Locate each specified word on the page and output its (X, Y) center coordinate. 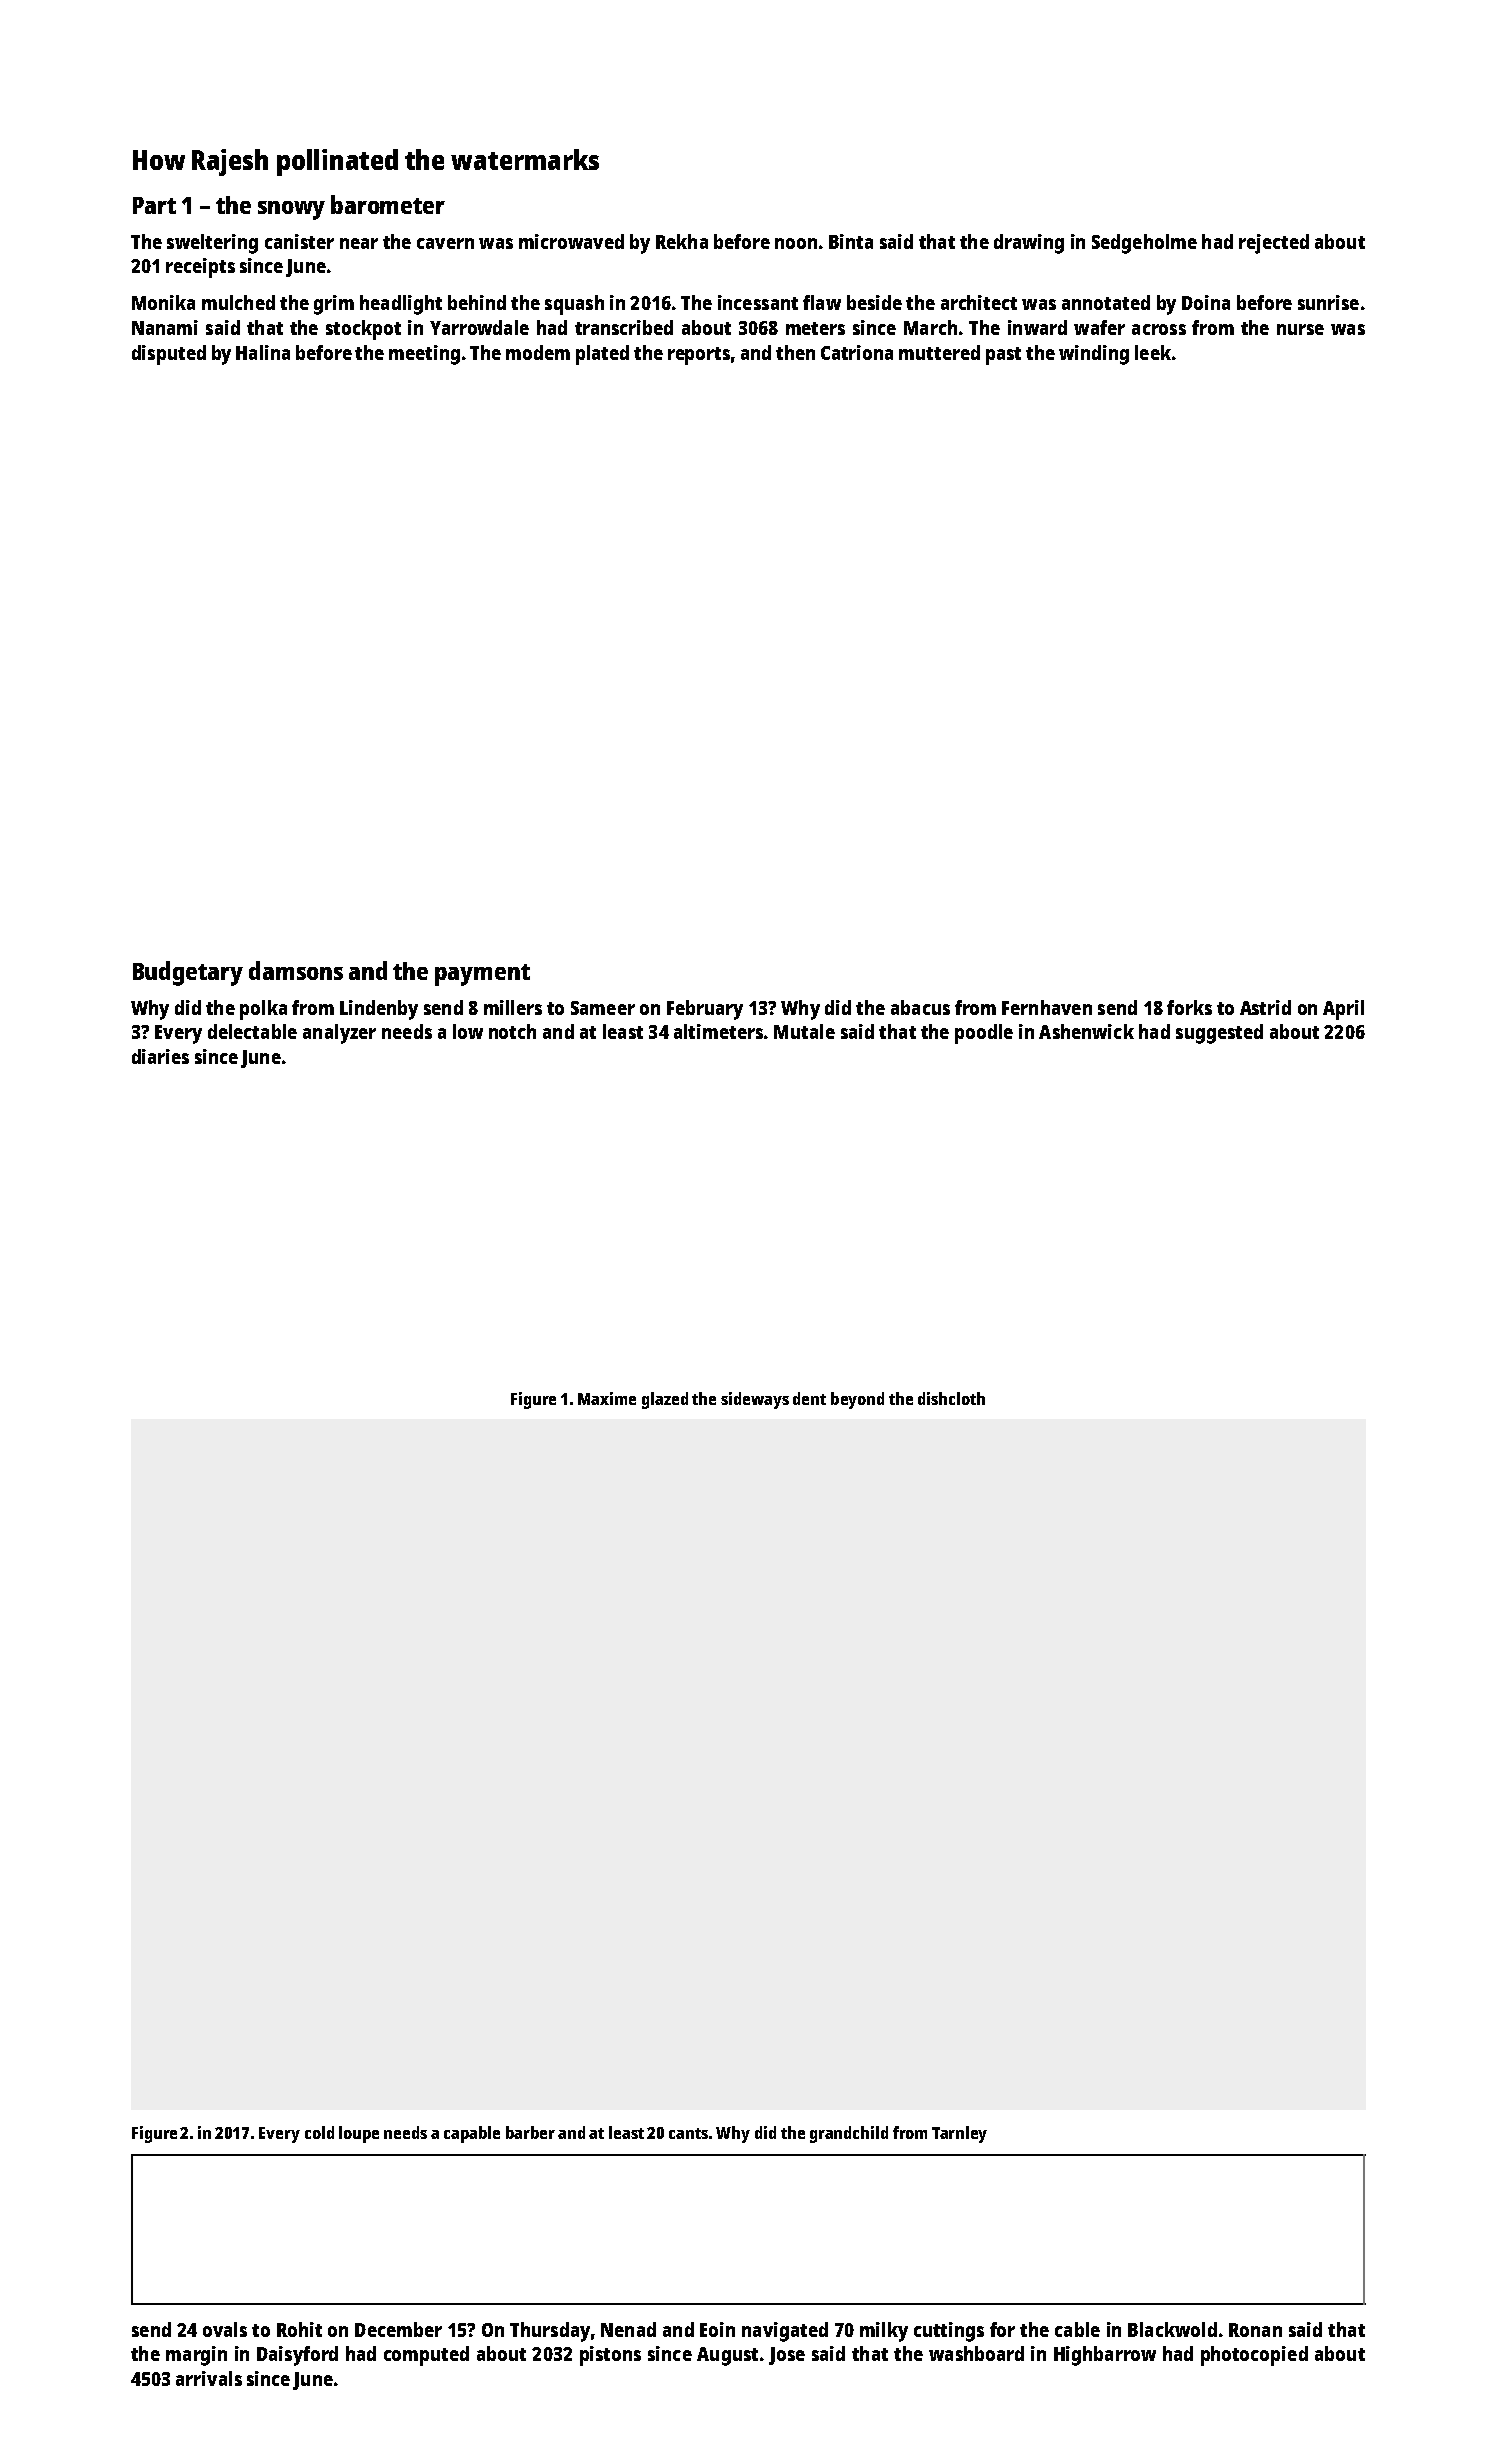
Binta (851, 241)
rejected (1274, 244)
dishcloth (951, 1398)
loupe (359, 2134)
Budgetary (188, 973)
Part (154, 205)
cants (688, 2133)
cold (319, 2132)
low (468, 1031)
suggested (1219, 1034)
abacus (920, 1007)
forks (1189, 1007)
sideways (755, 1400)
